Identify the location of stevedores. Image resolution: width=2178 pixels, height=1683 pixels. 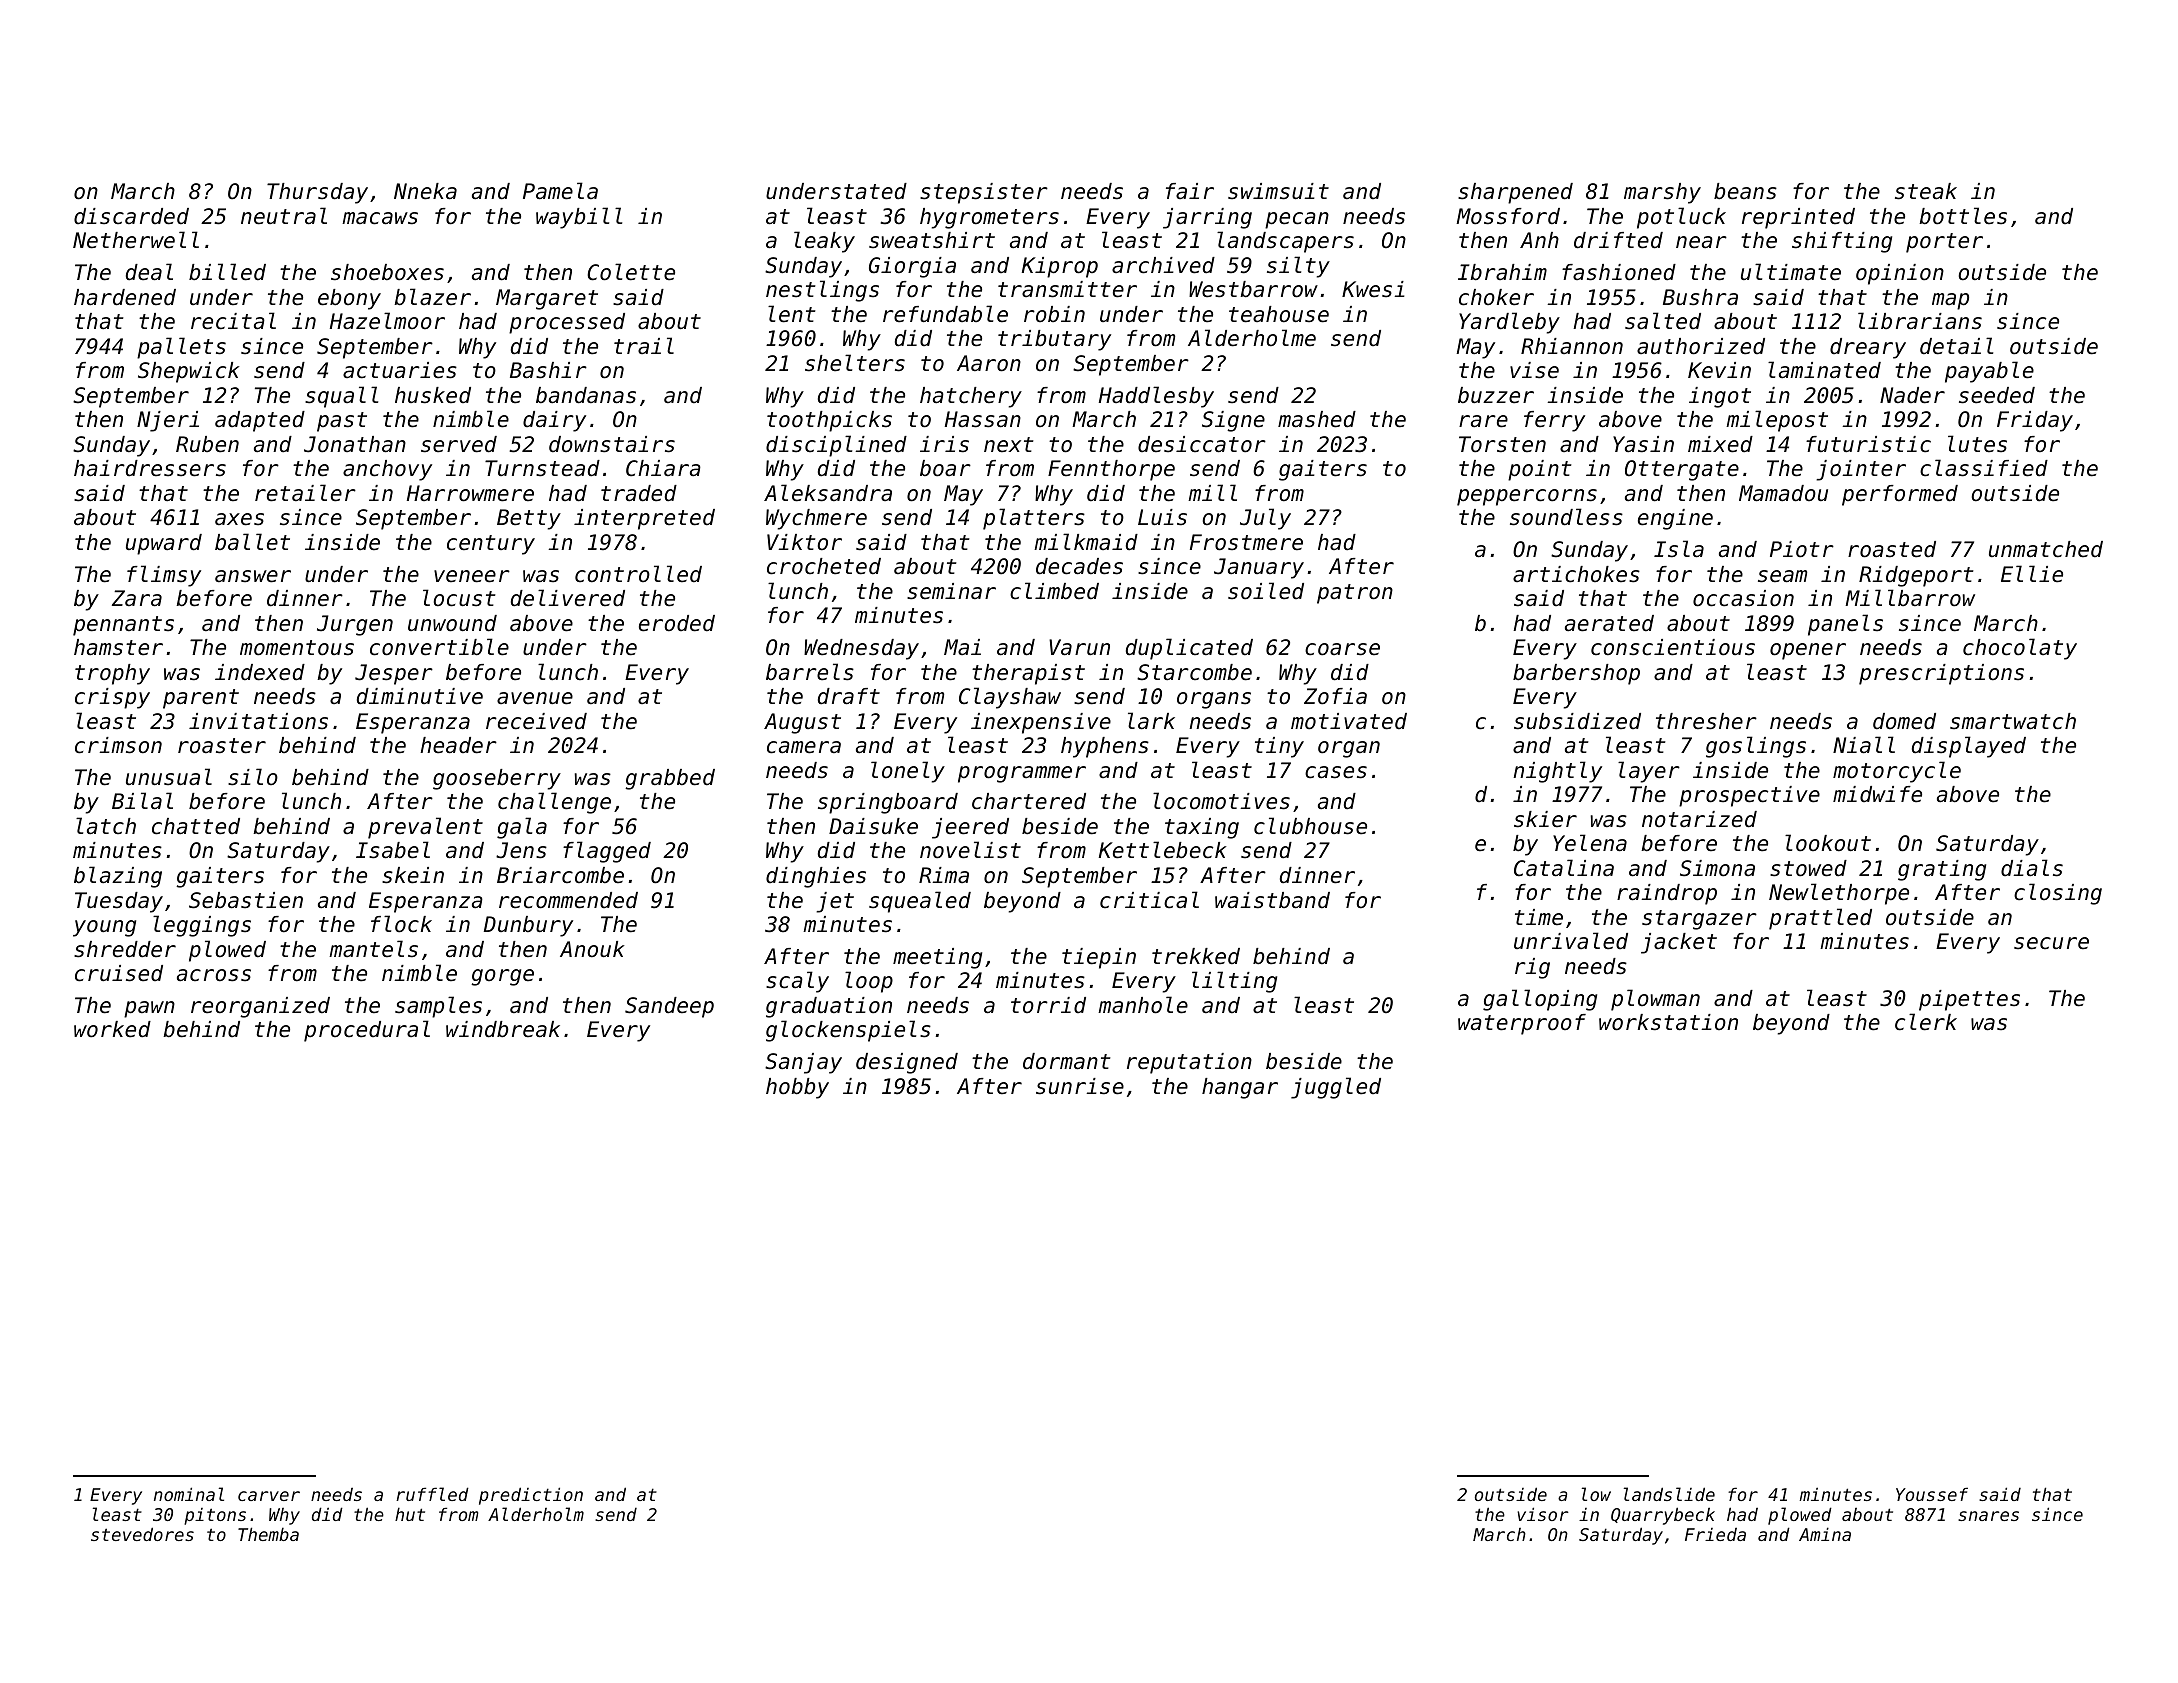
(142, 1534).
